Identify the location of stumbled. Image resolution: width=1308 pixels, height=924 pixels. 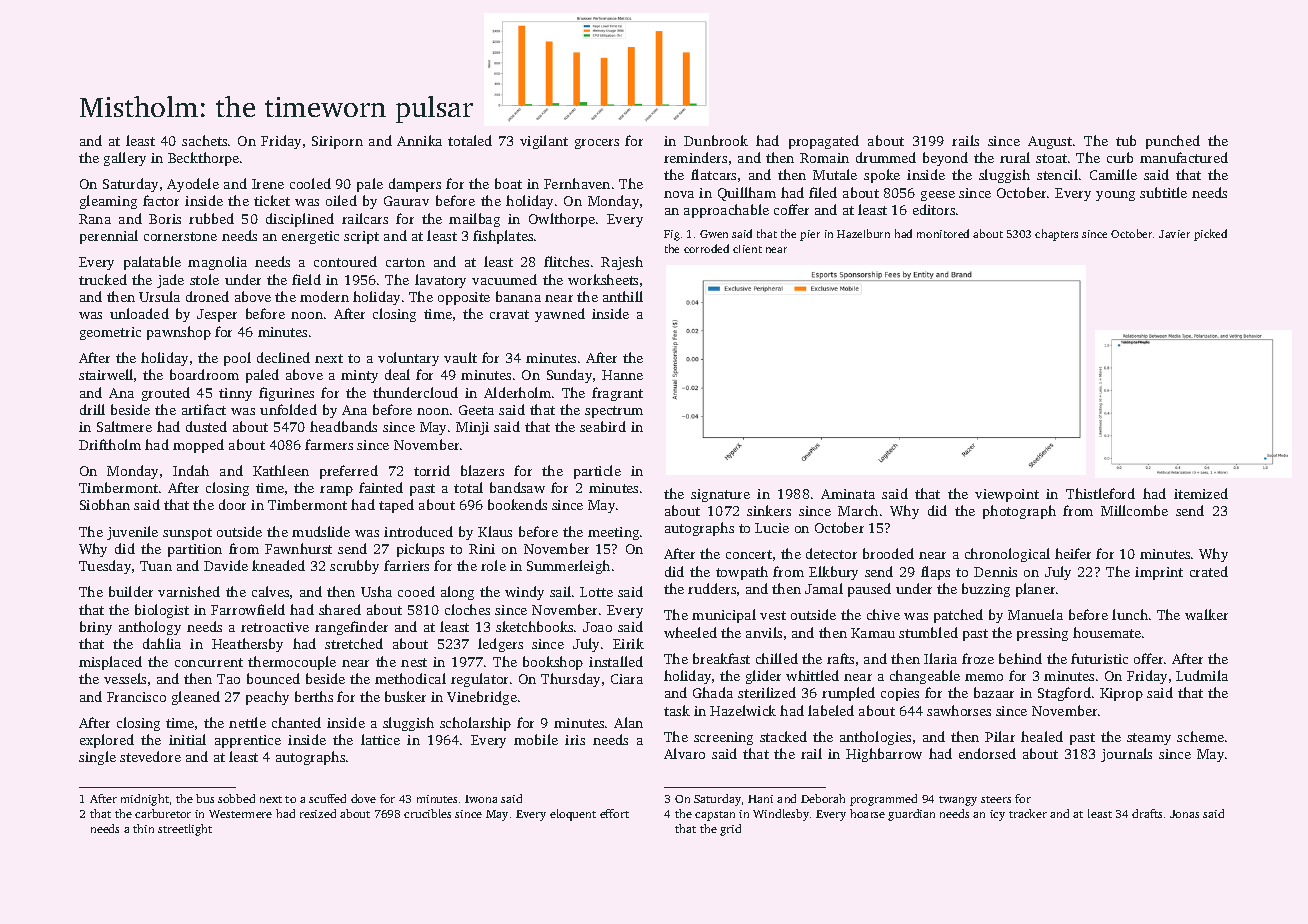
(928, 632).
